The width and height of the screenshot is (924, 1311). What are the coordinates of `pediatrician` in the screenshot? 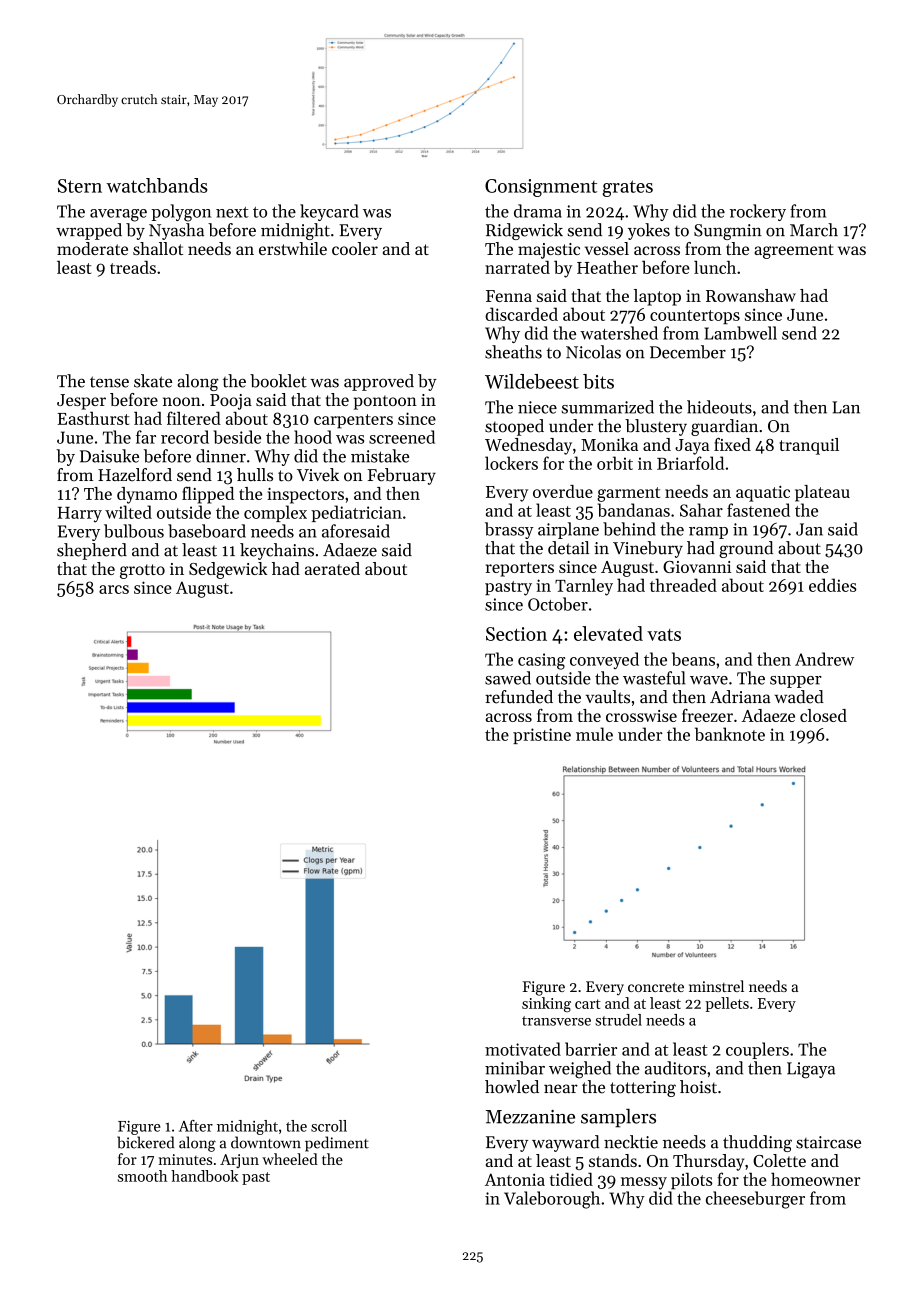 It's located at (356, 513).
